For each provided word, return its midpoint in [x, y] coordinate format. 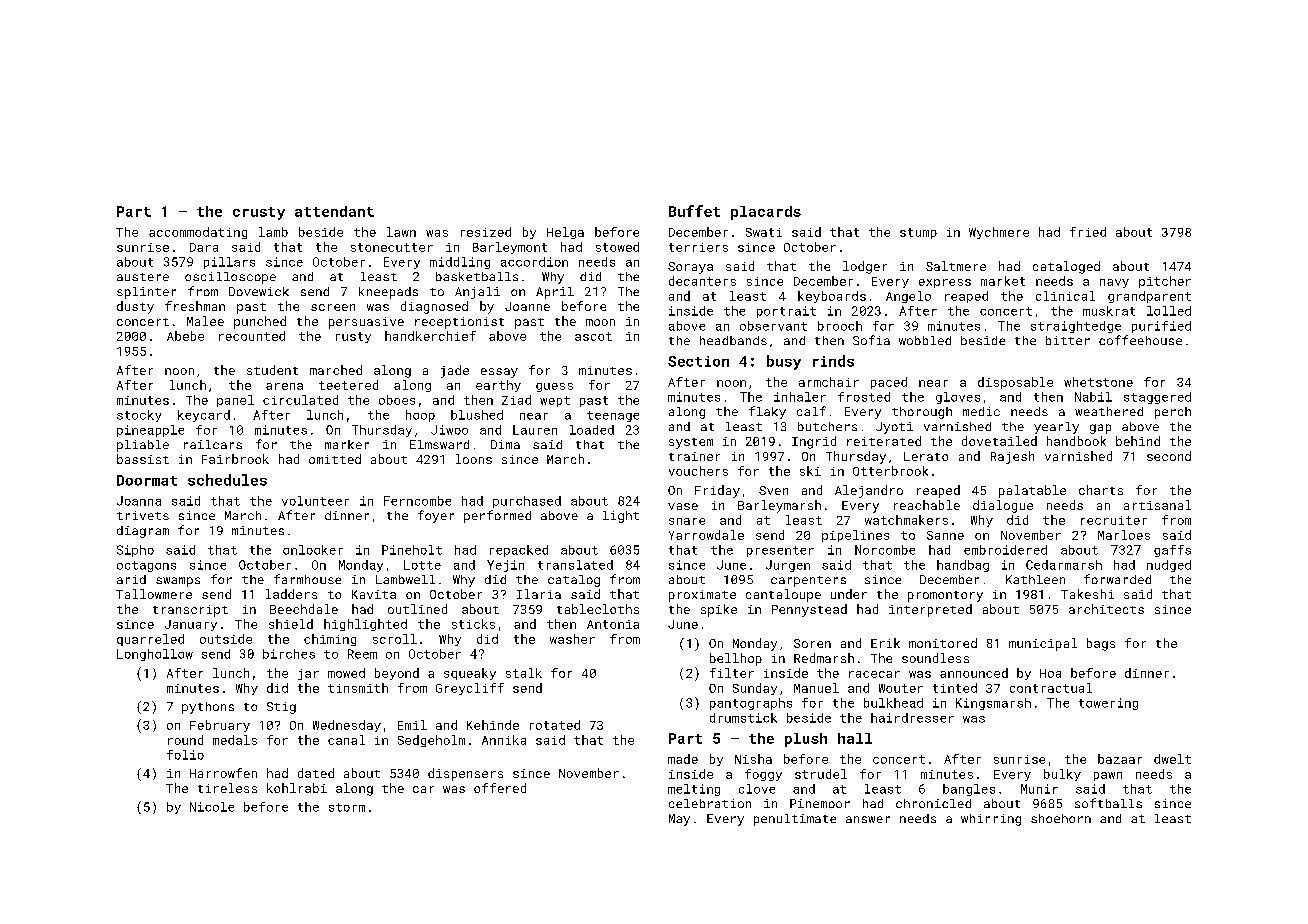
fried [1088, 232]
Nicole [212, 807]
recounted [252, 336]
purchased [527, 502]
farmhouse [307, 579]
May [679, 820]
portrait [786, 312]
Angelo [908, 297]
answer [868, 819]
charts [1101, 490]
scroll [395, 639]
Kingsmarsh [993, 704]
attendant [334, 211]
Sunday [755, 689]
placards [766, 213]
